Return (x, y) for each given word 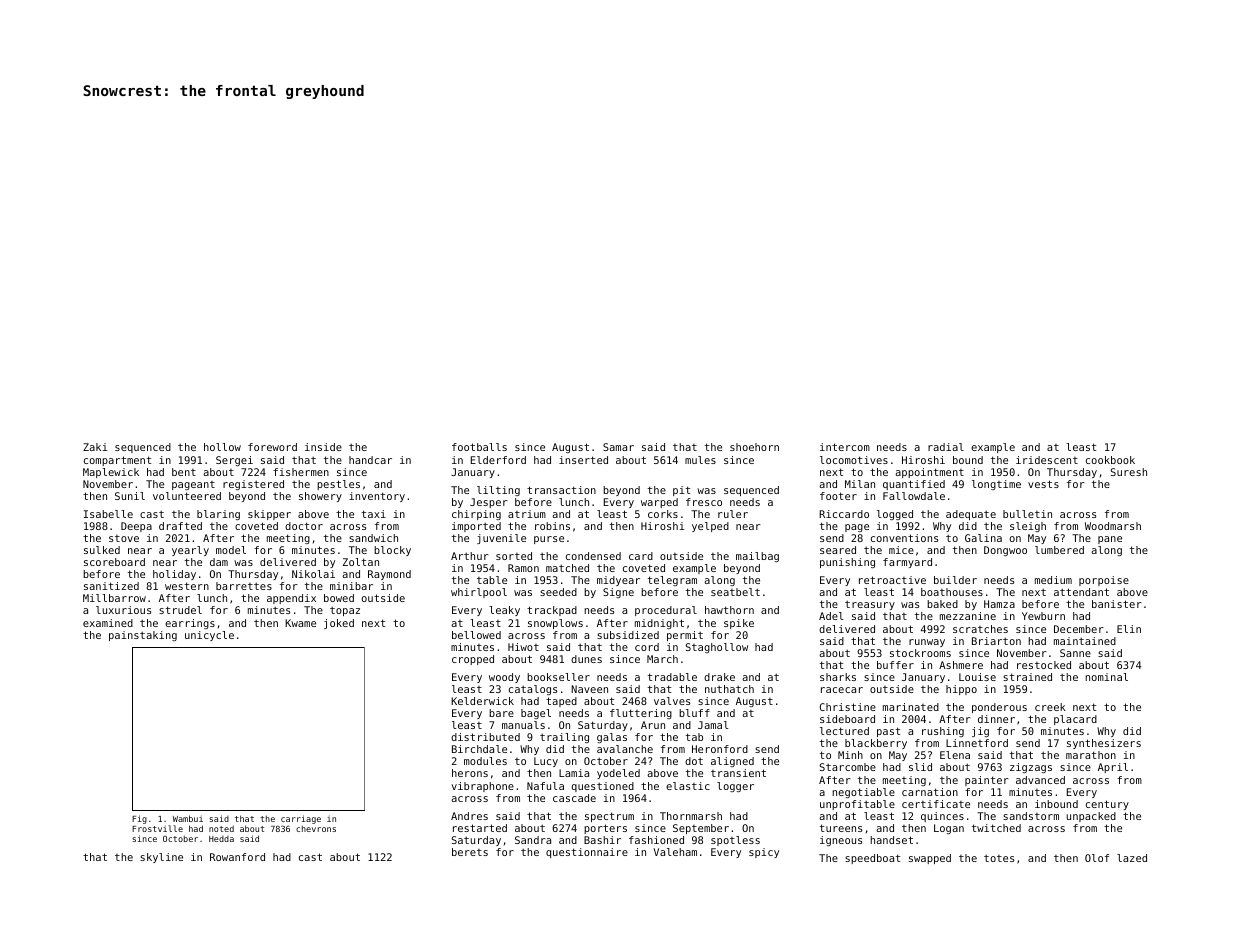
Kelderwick (482, 701)
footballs (479, 447)
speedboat (872, 859)
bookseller (558, 677)
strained (1027, 677)
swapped (930, 859)
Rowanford (237, 857)
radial (946, 447)
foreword (272, 447)
